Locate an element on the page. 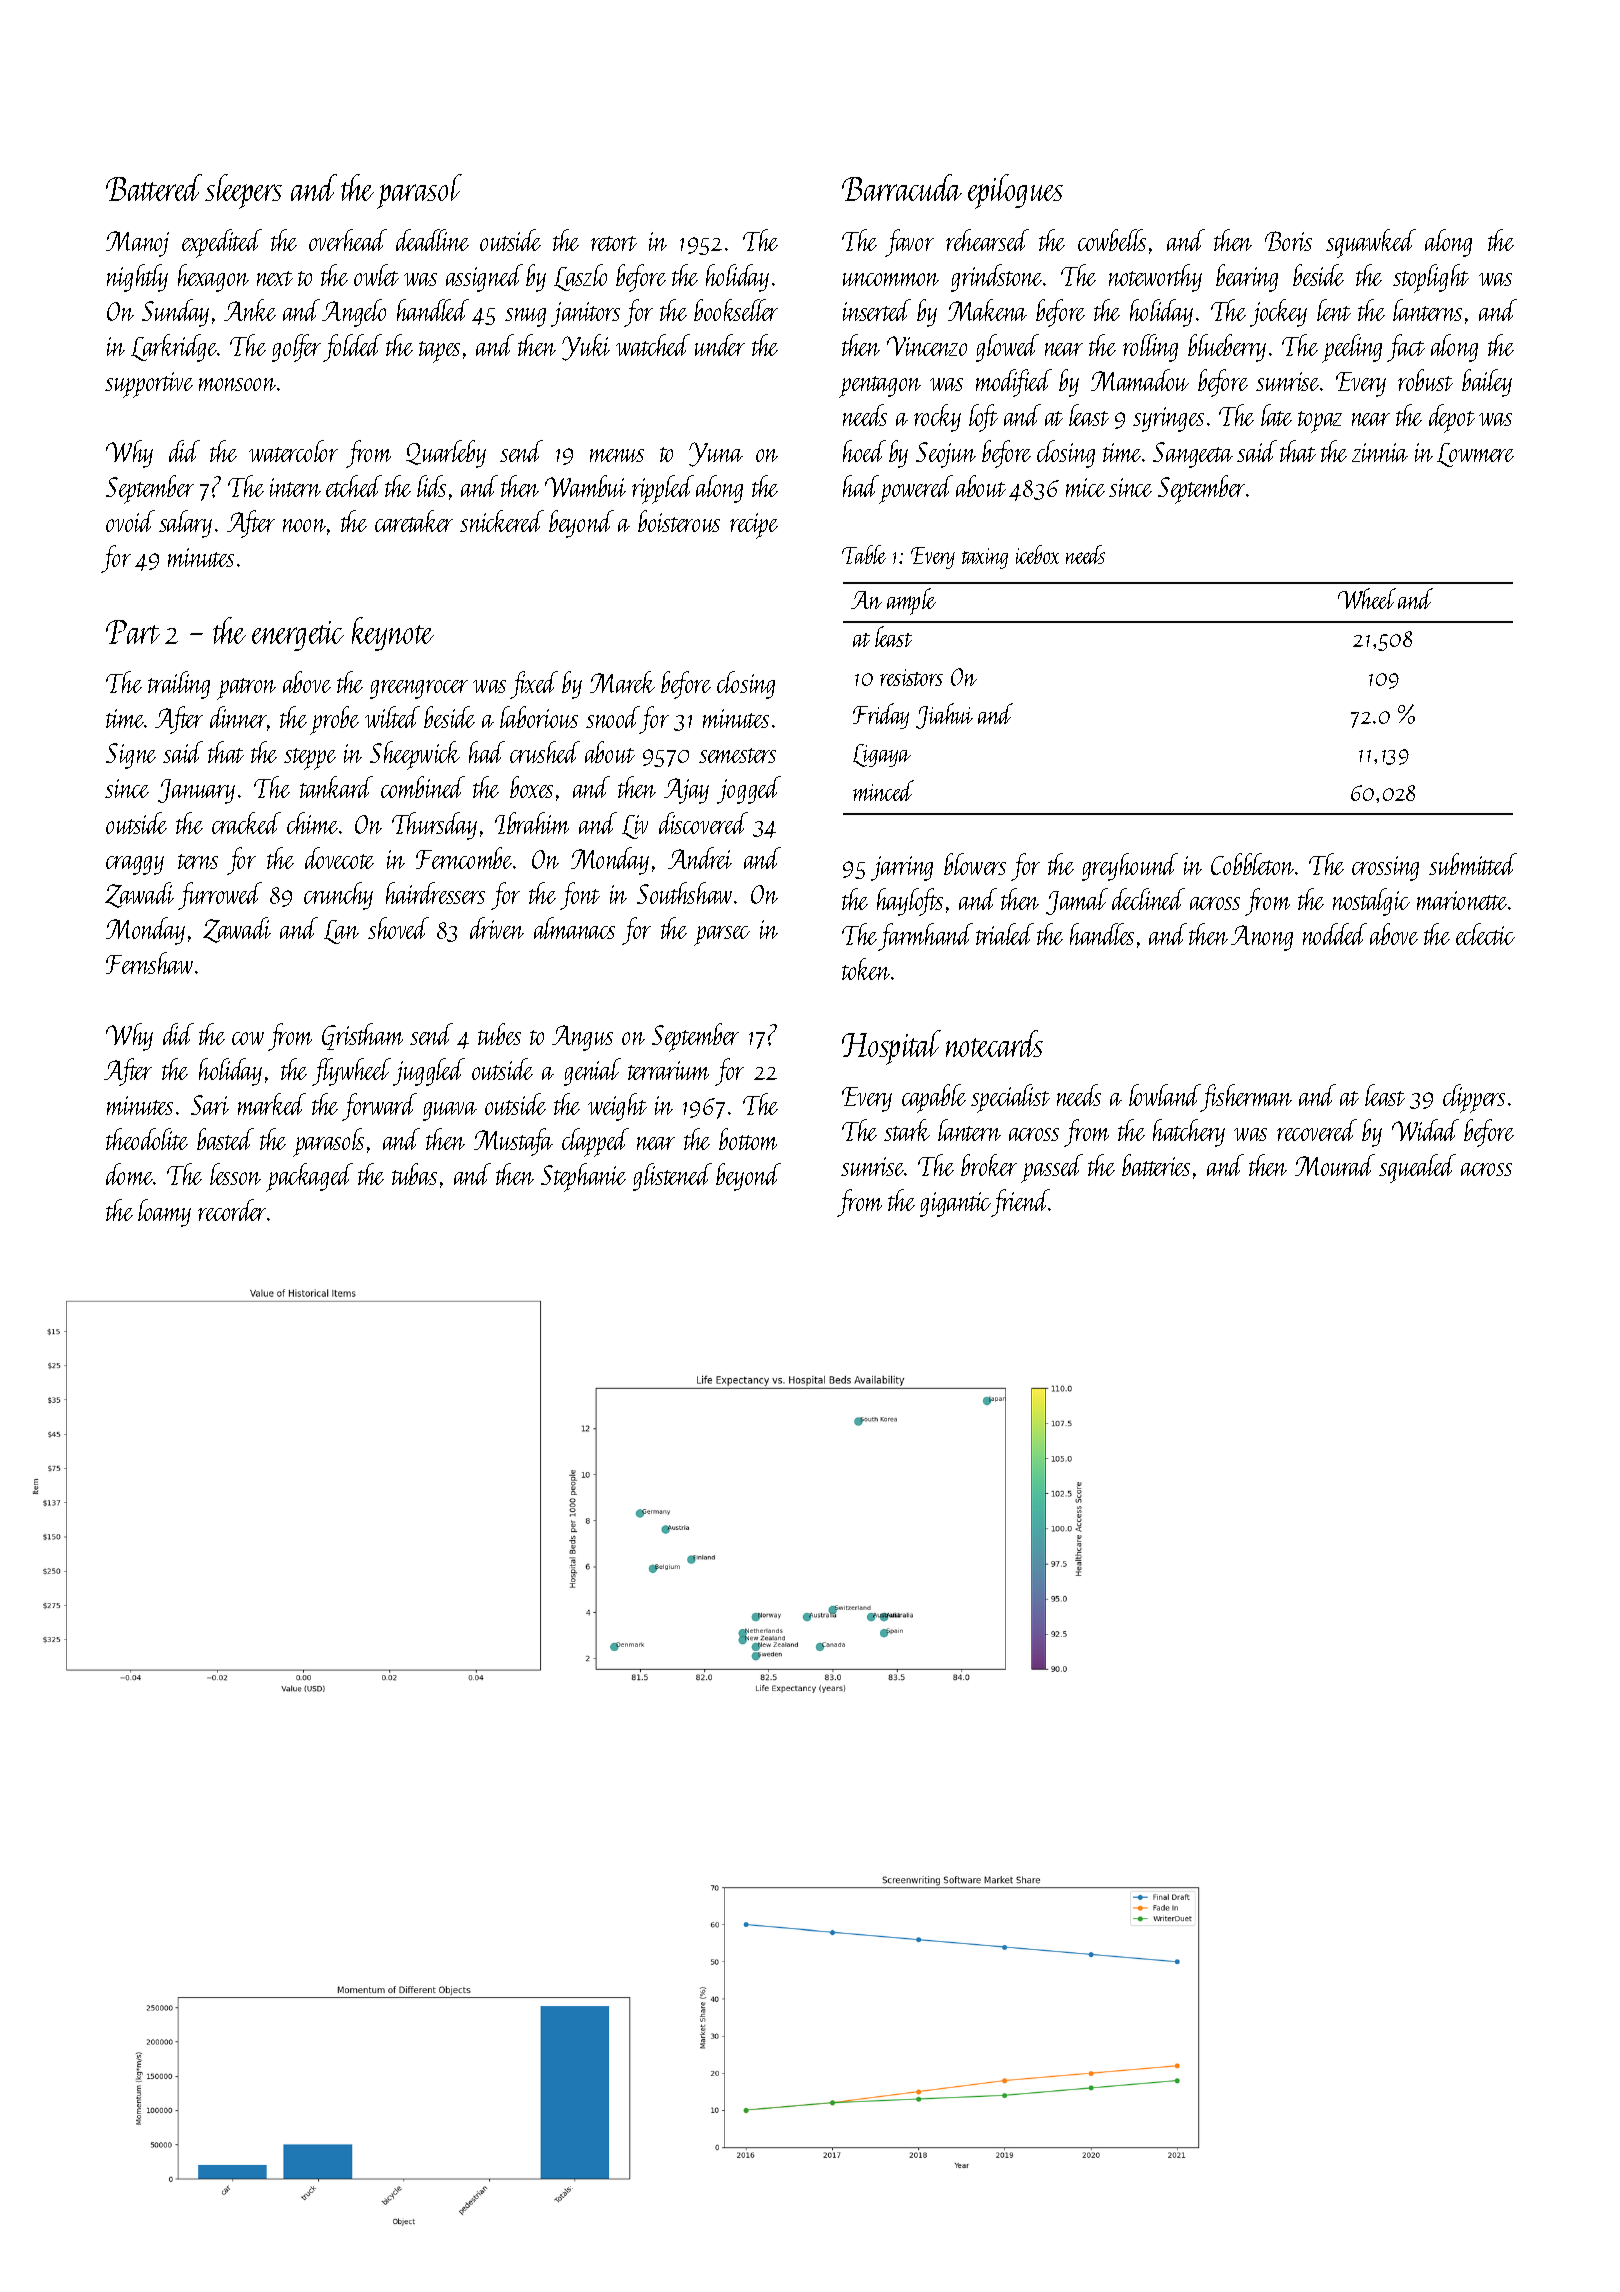  icebox is located at coordinates (1037, 554).
